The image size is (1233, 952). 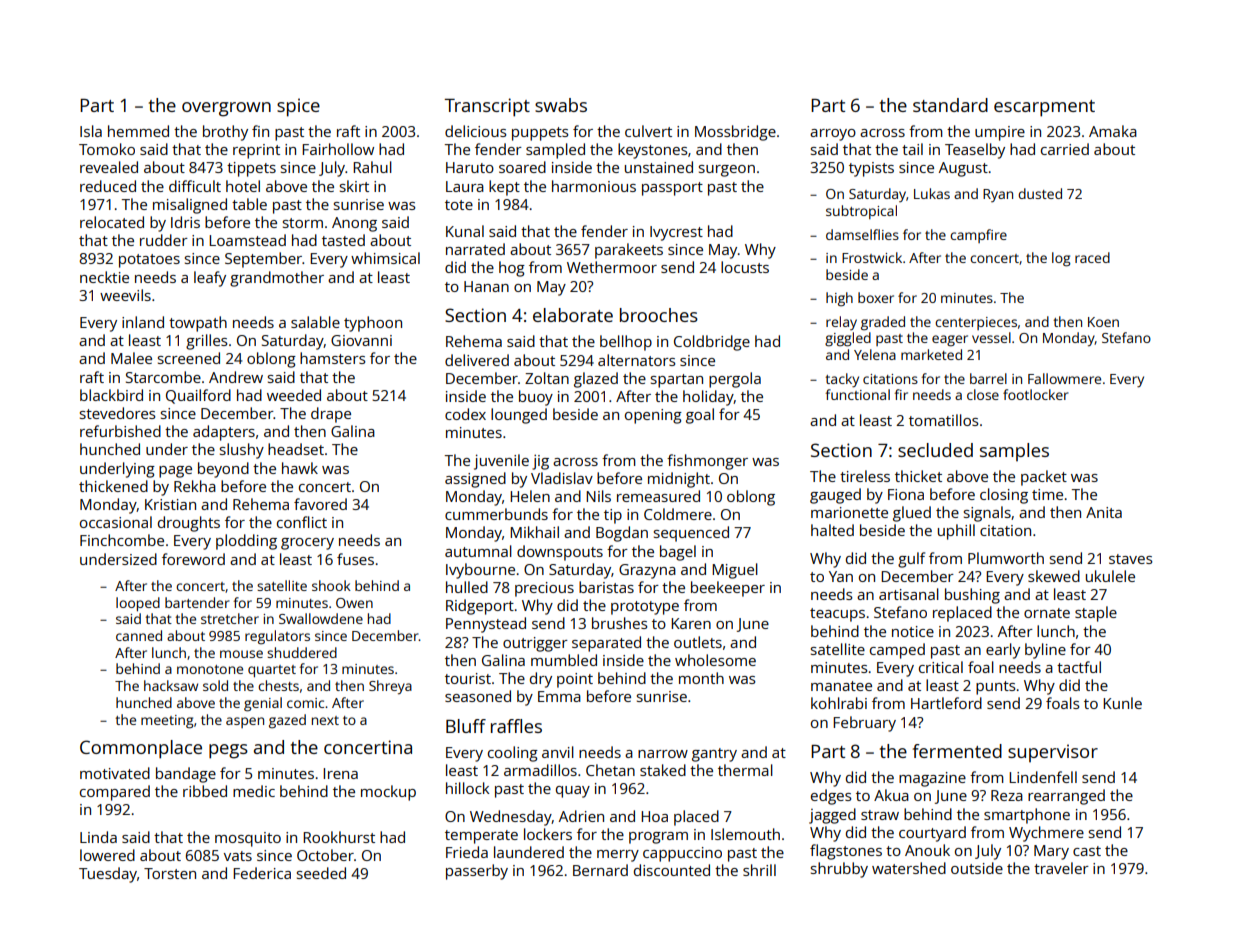 I want to click on Fallowmere, so click(x=1064, y=378).
